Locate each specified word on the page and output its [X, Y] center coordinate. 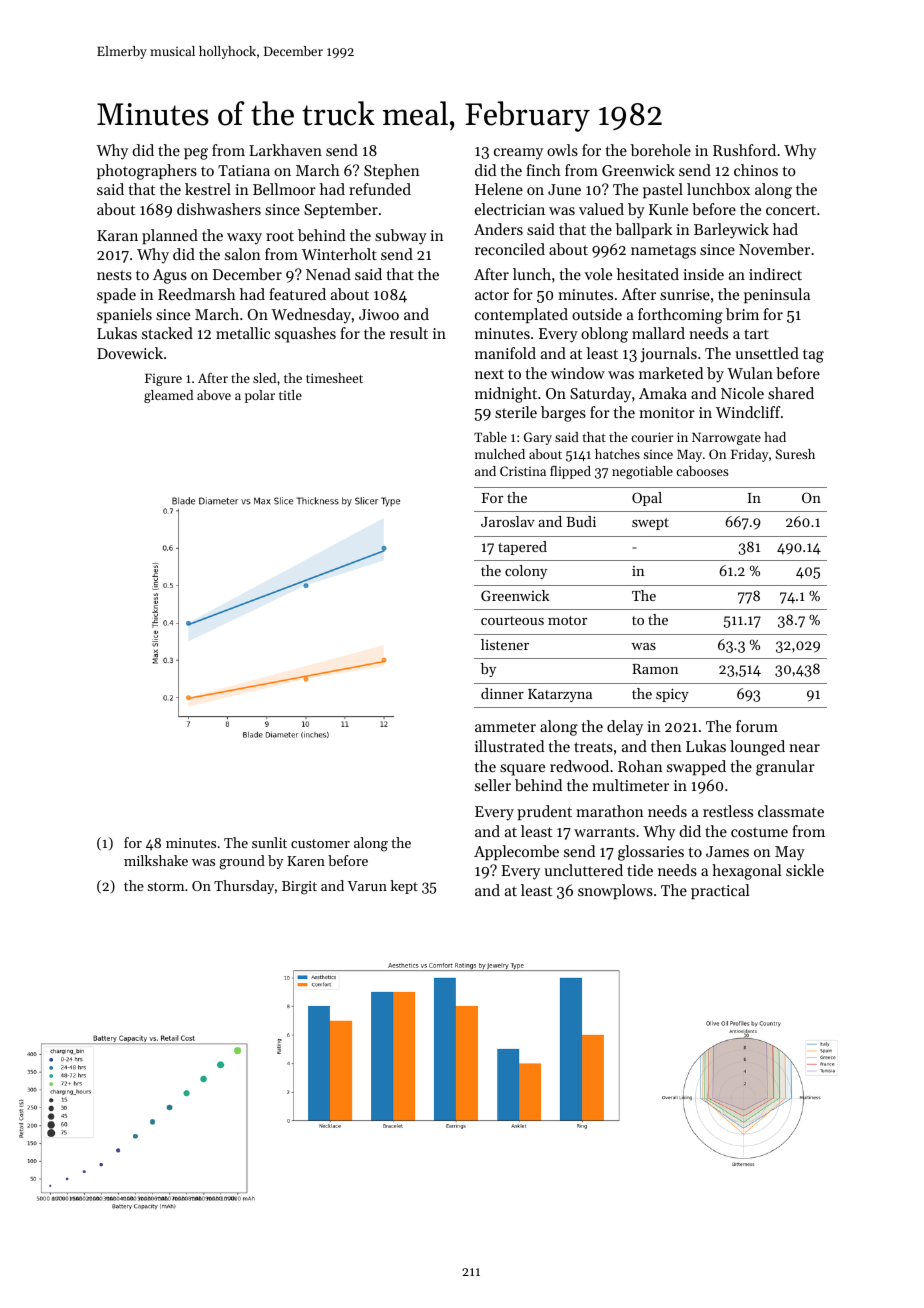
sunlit [269, 842]
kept [404, 887]
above [214, 395]
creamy [518, 154]
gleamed [168, 396]
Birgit [299, 888]
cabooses [702, 471]
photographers [147, 172]
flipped [570, 472]
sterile [516, 412]
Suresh [795, 454]
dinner [502, 693]
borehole [660, 150]
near [804, 748]
